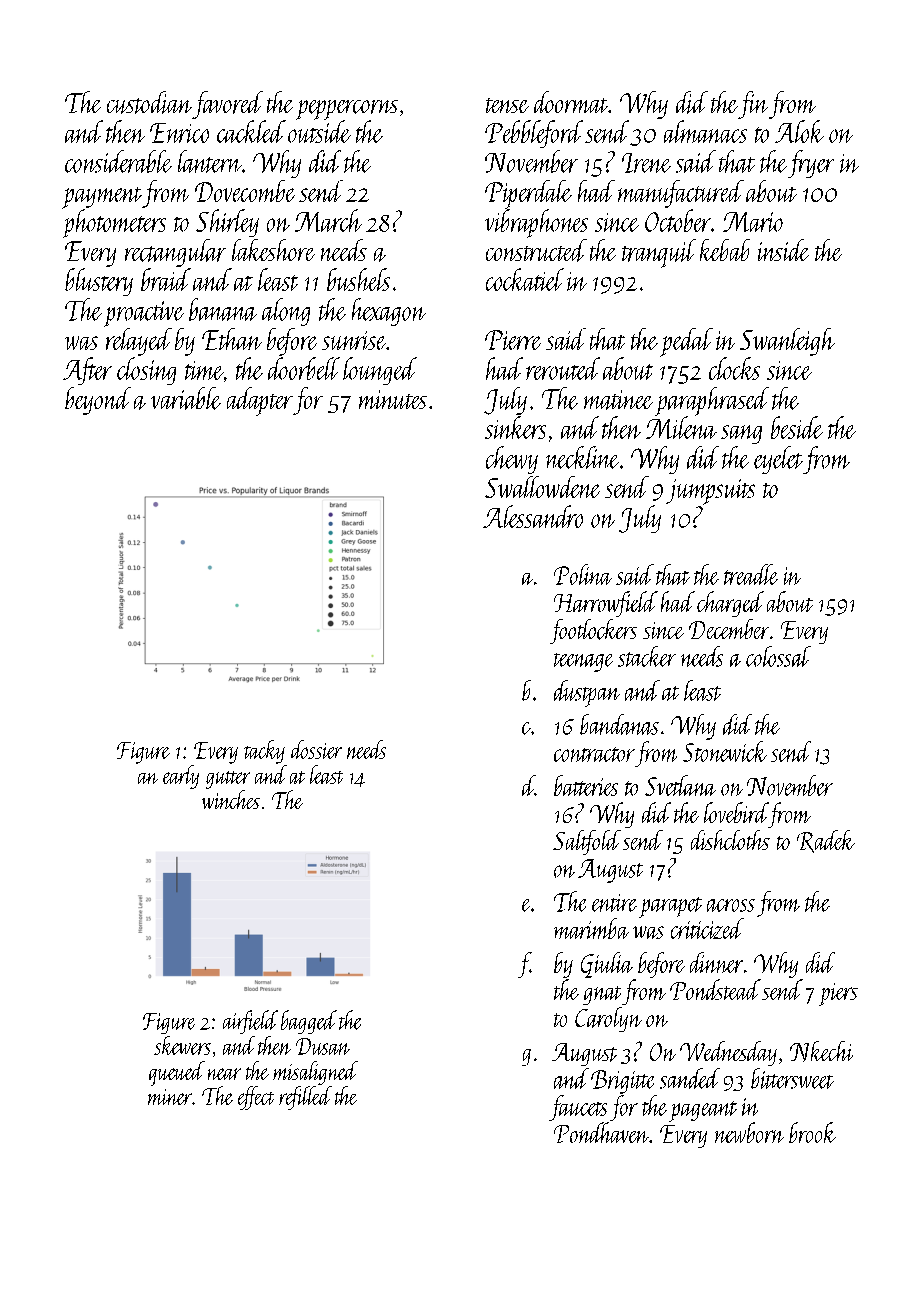  I want to click on criticized, so click(707, 928).
